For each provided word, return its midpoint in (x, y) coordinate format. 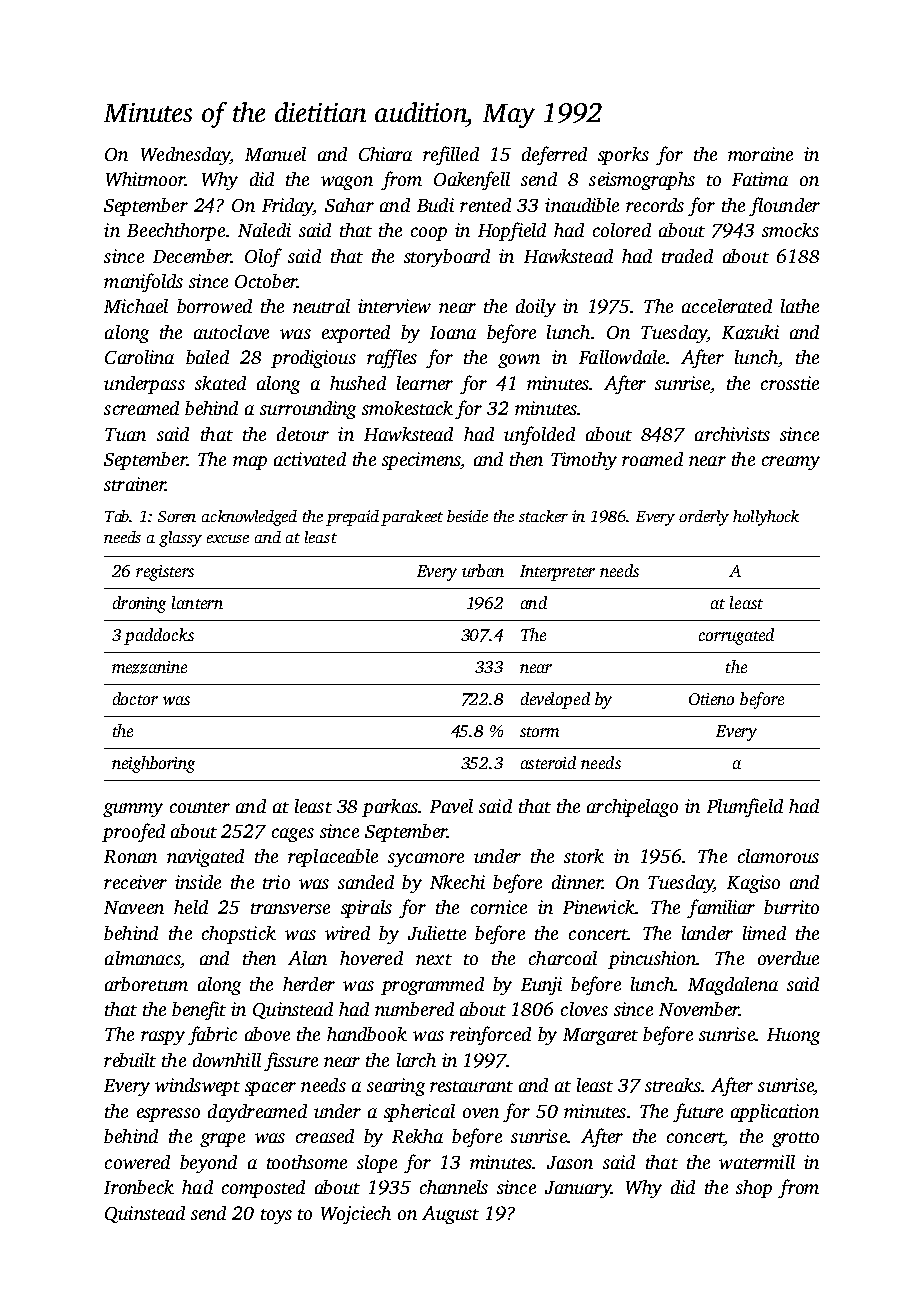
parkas (390, 808)
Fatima (760, 179)
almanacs (142, 958)
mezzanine (149, 667)
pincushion (652, 960)
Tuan (125, 434)
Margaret (600, 1036)
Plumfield (745, 807)
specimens (421, 461)
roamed (652, 459)
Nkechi (457, 882)
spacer (270, 1089)
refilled (451, 155)
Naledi (264, 230)
